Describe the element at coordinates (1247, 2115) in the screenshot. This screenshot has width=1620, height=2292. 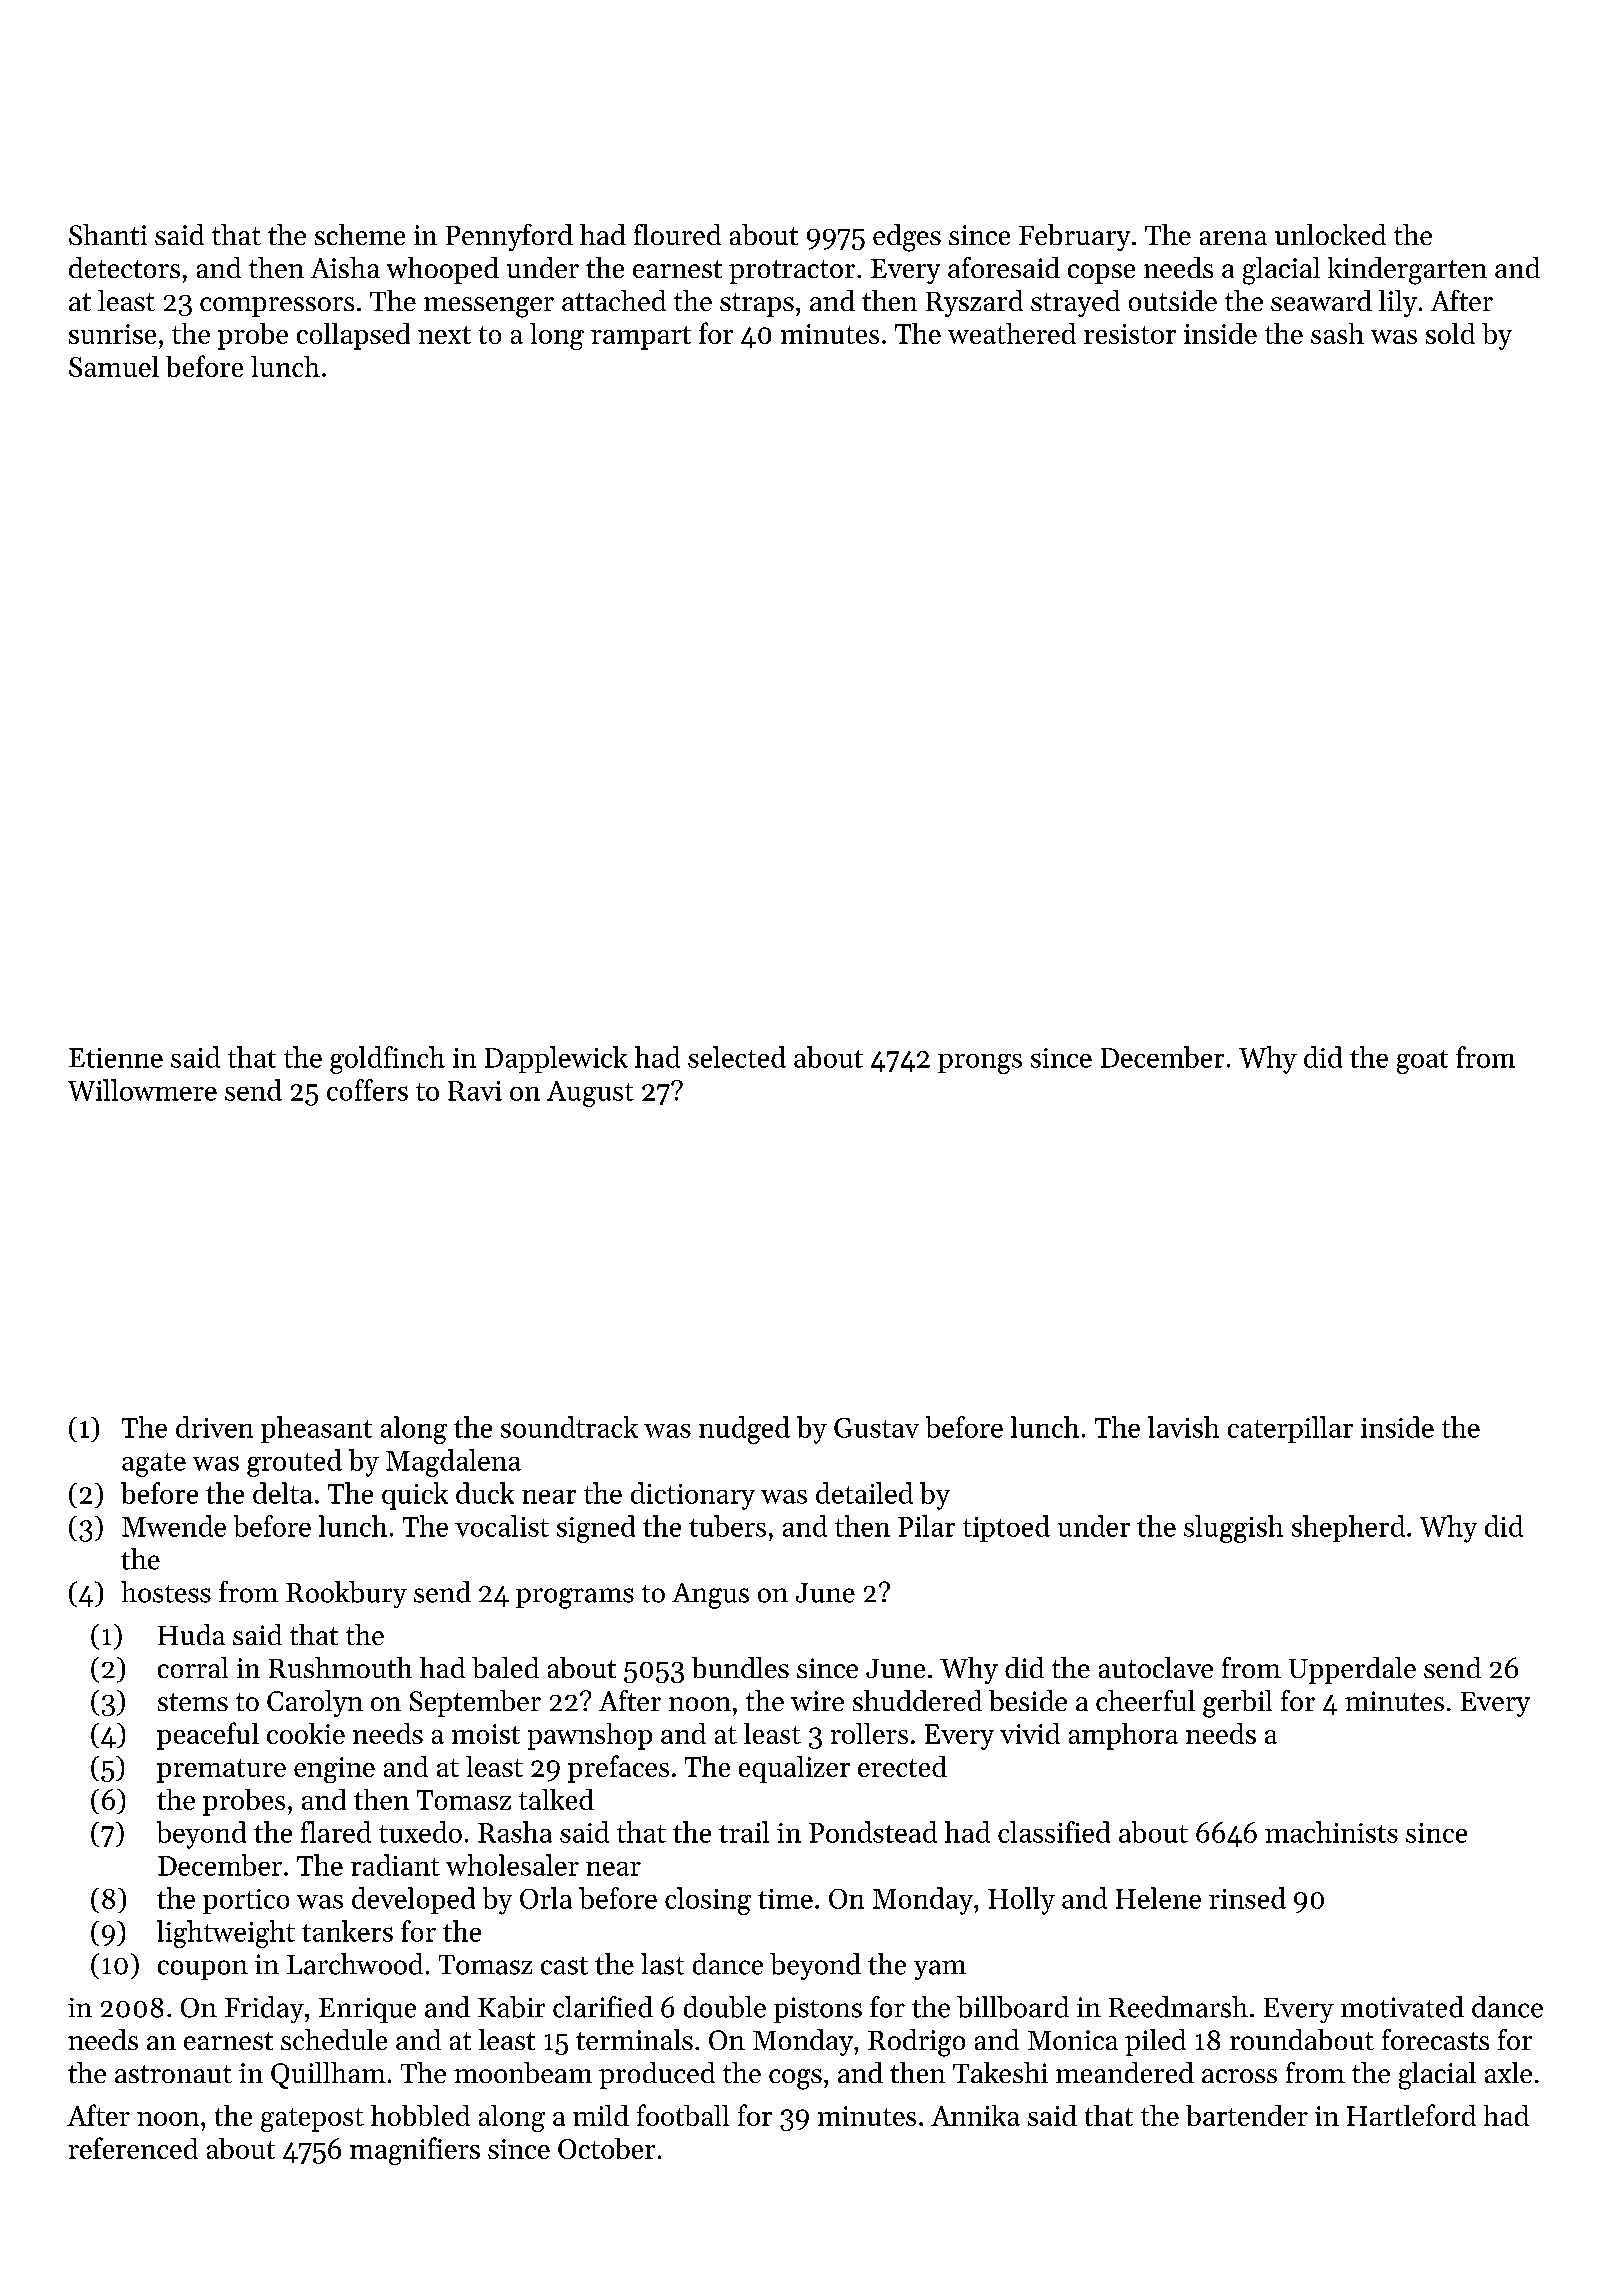
I see `bartender` at that location.
